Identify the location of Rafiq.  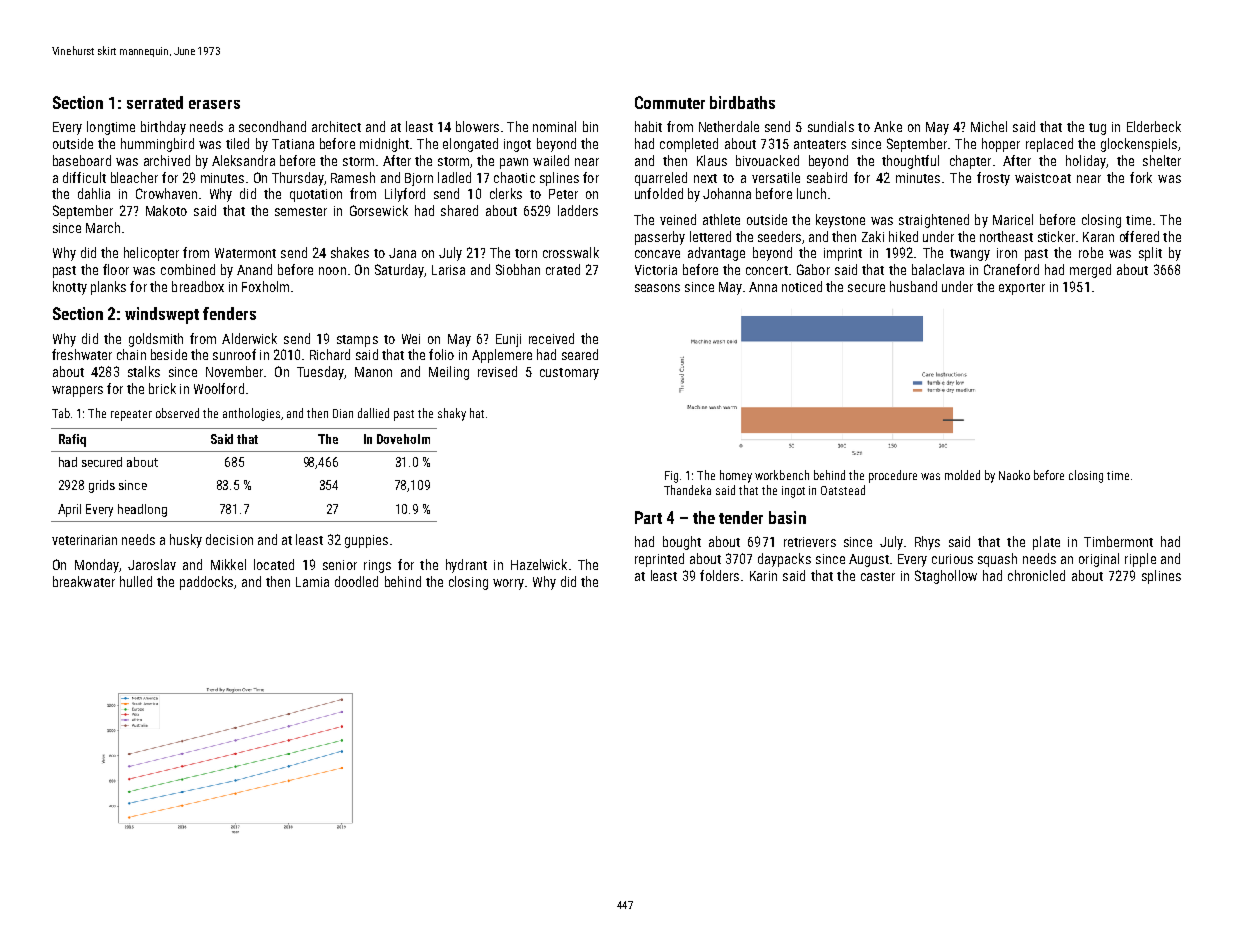
(72, 440).
